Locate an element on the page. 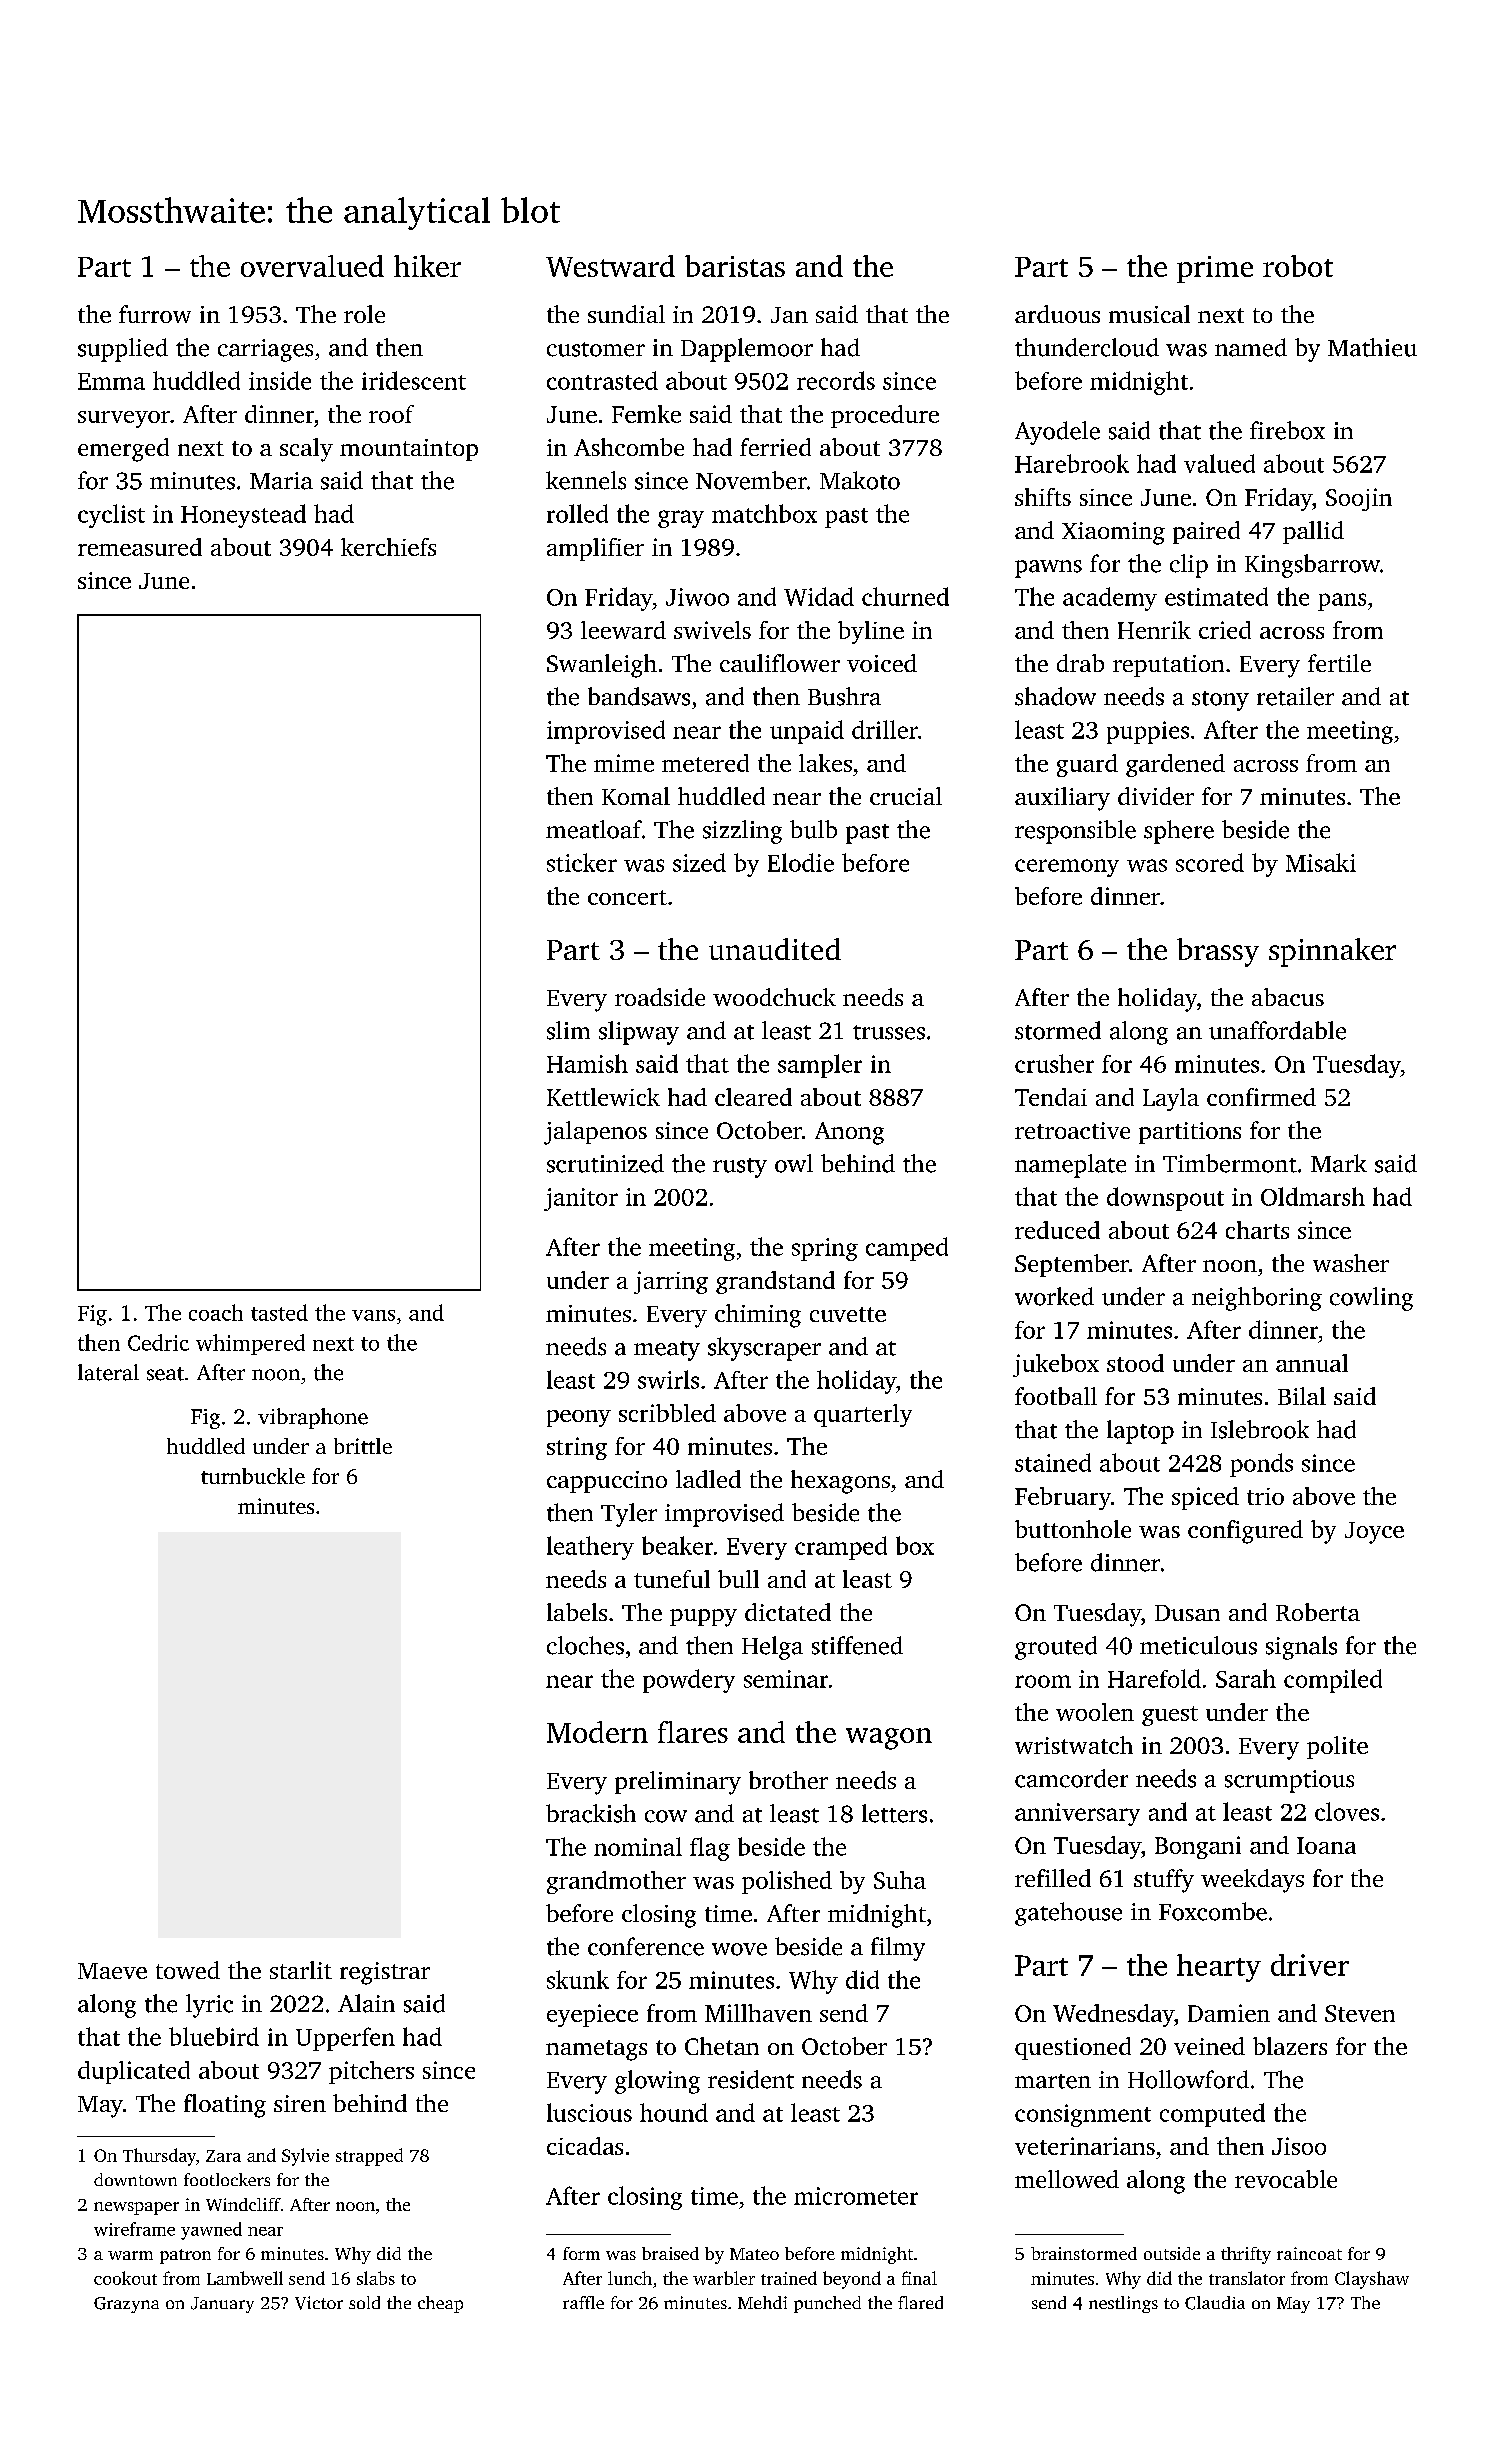  emerged is located at coordinates (123, 450).
